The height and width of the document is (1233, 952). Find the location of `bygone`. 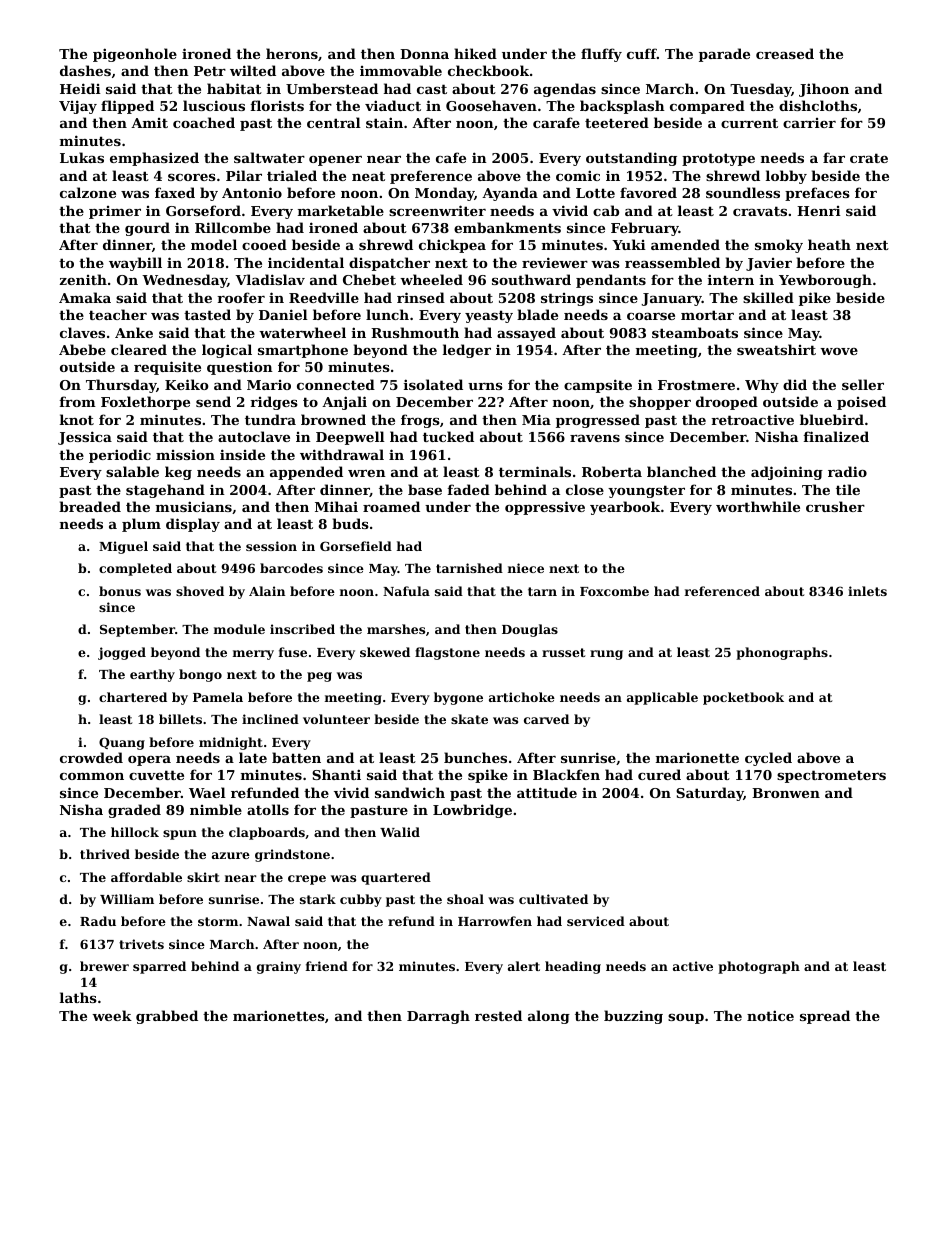

bygone is located at coordinates (458, 698).
